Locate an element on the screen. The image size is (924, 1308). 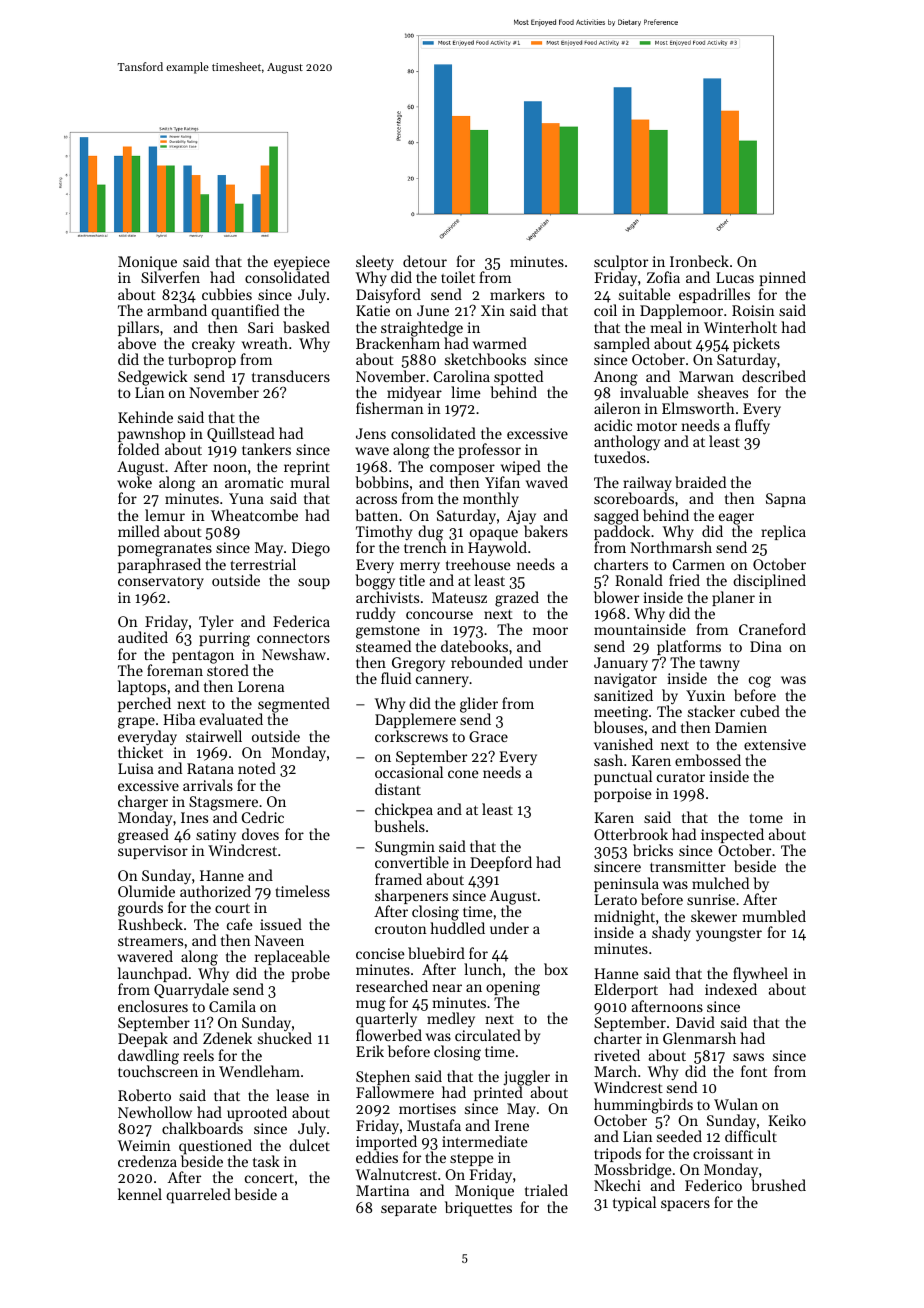
chickpea is located at coordinates (404, 810).
